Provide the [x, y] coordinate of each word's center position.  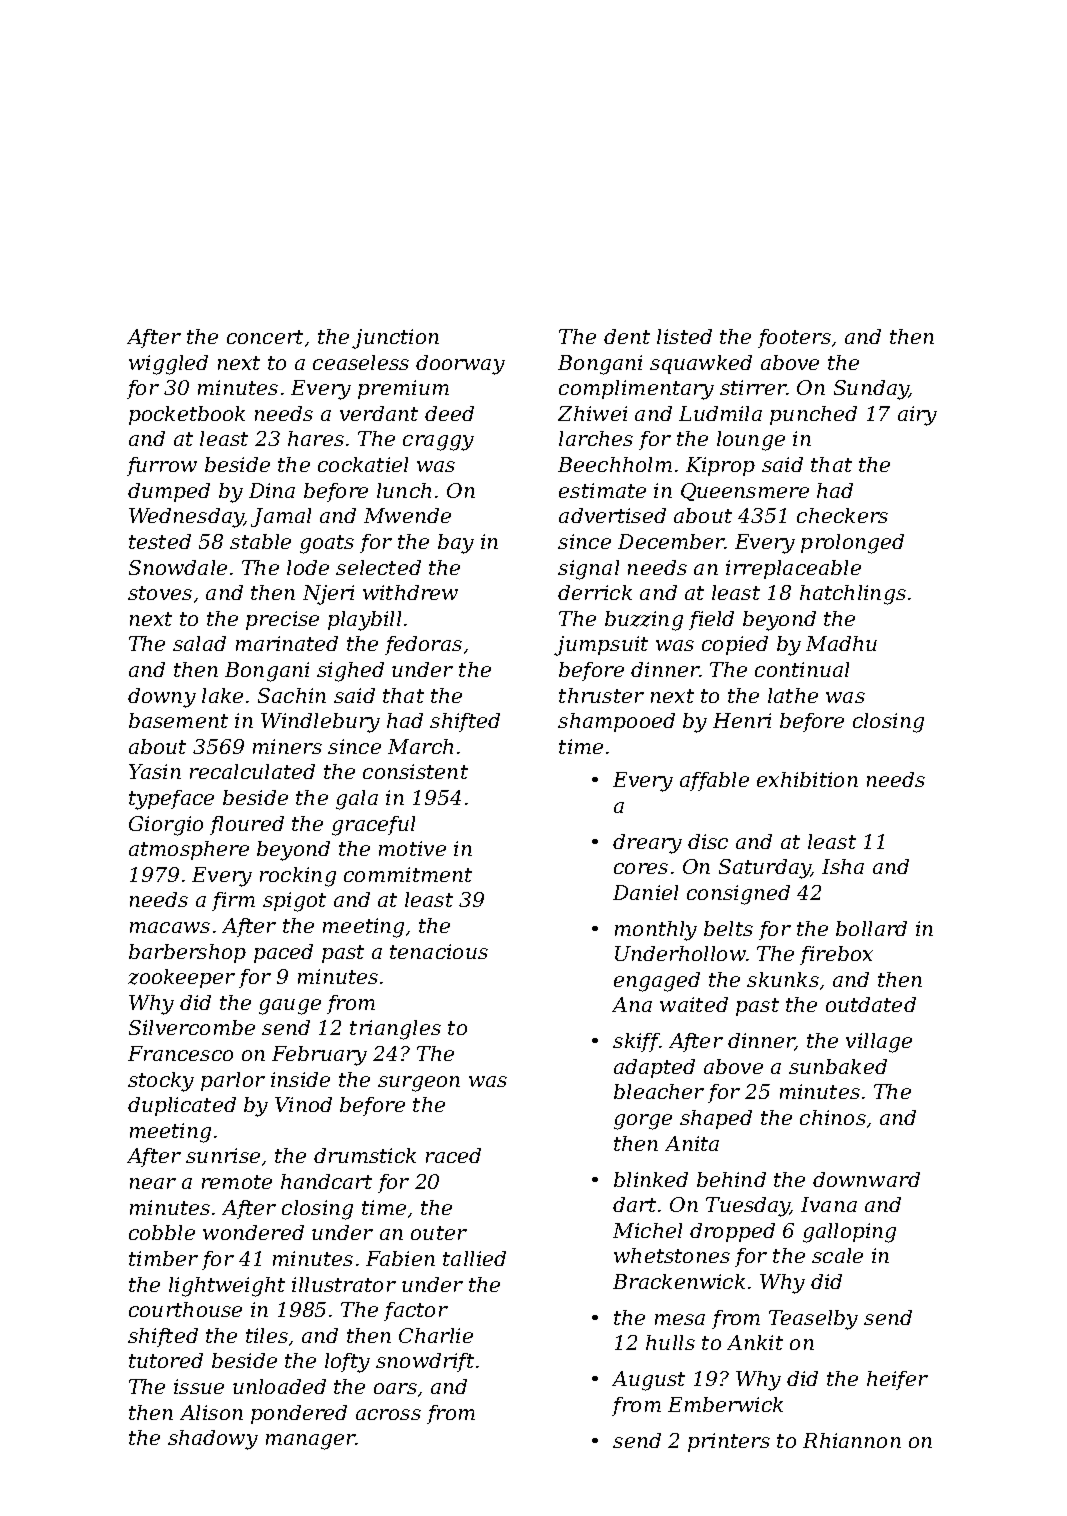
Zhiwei [592, 413]
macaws [170, 927]
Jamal [281, 517]
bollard [871, 928]
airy [917, 416]
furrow [162, 466]
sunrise [223, 1155]
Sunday [871, 390]
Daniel [645, 892]
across [388, 1414]
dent [627, 336]
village [879, 1043]
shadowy [213, 1440]
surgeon [419, 1084]
